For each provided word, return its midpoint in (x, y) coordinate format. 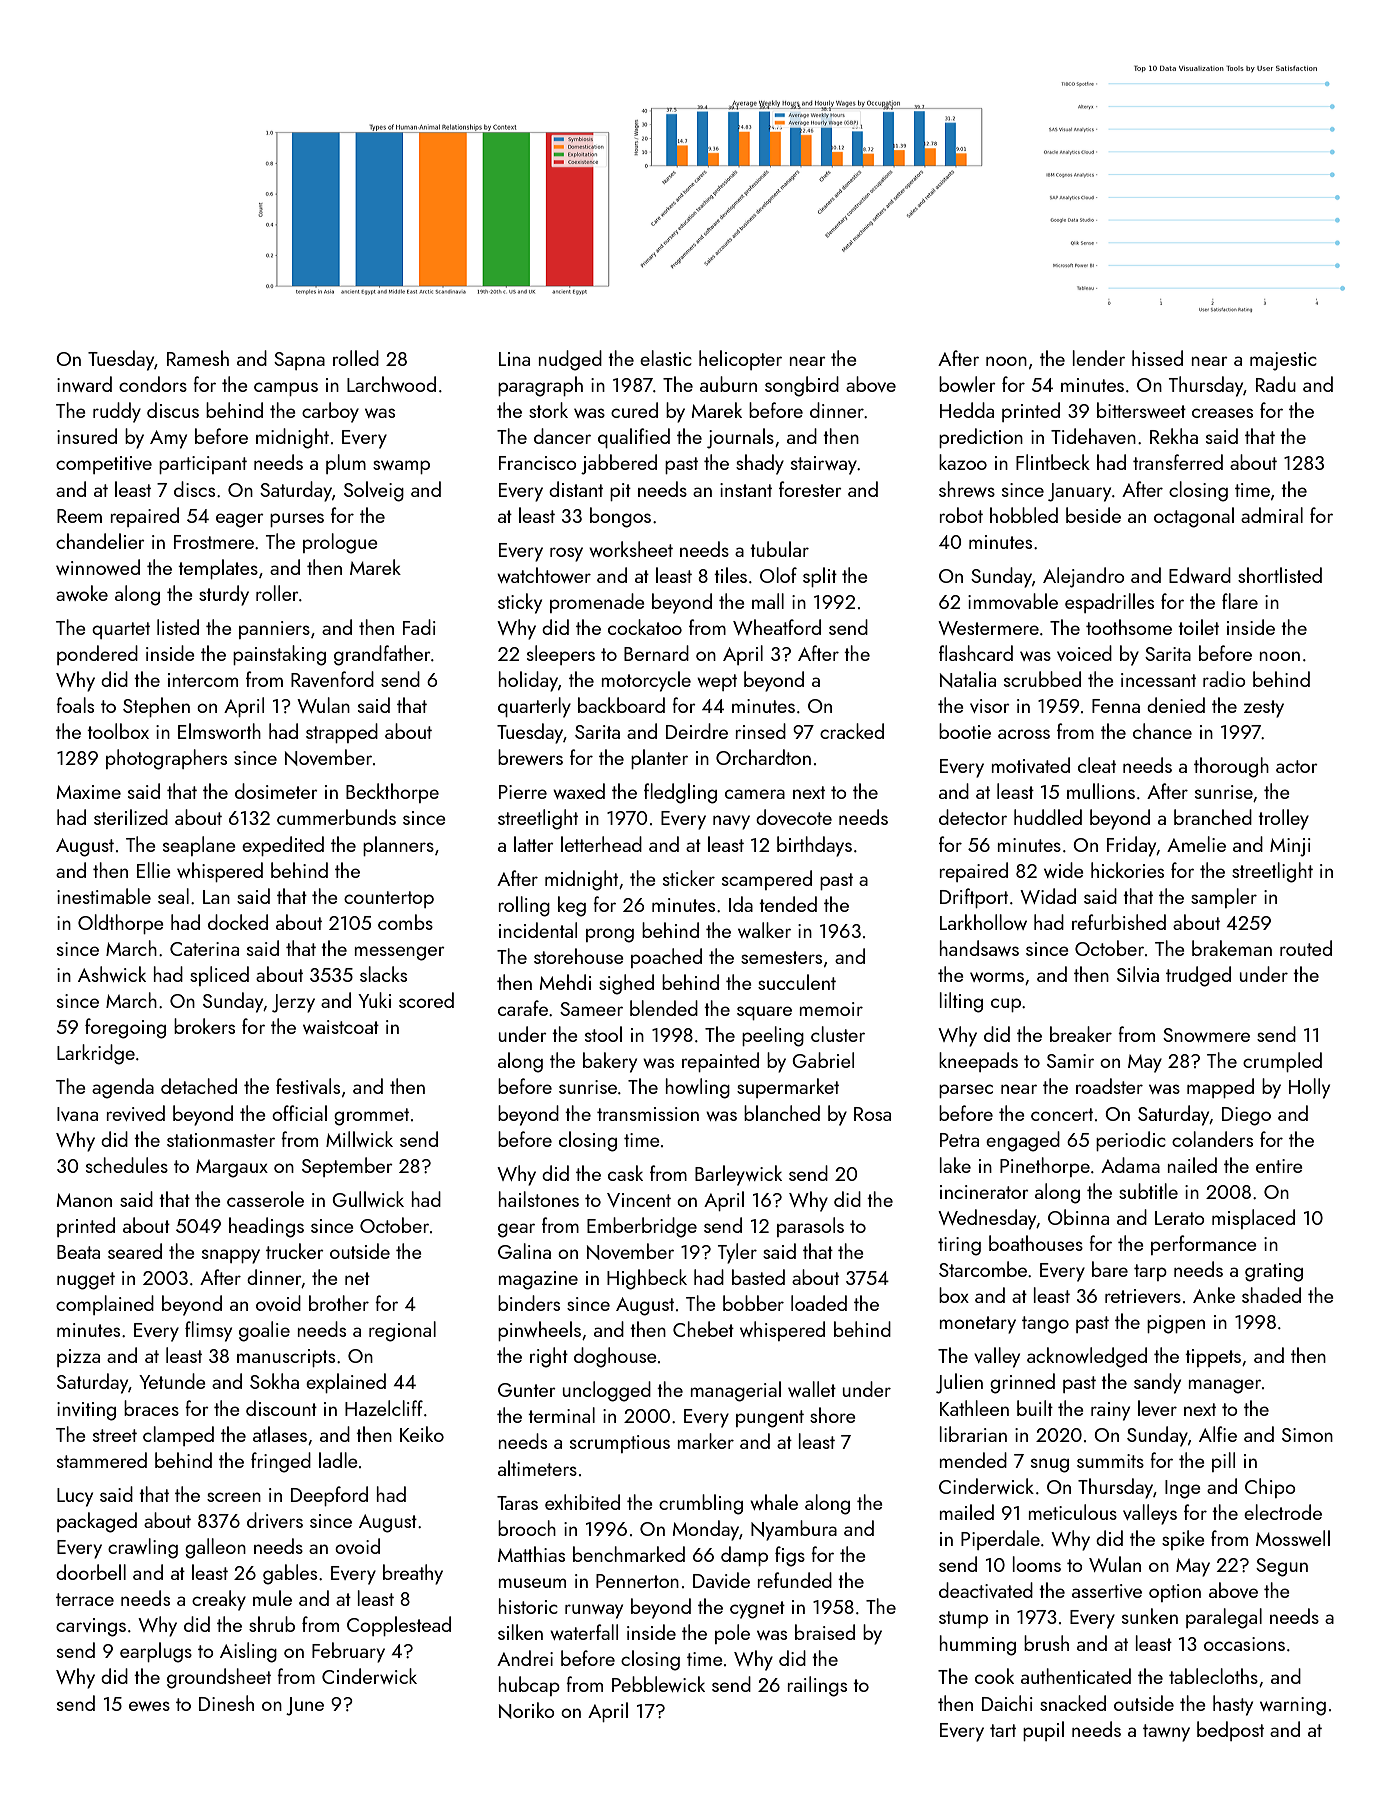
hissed (1157, 358)
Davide (721, 1580)
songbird (802, 386)
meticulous (1072, 1512)
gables (290, 1574)
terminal (561, 1415)
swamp (401, 467)
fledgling (680, 793)
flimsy (208, 1331)
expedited (283, 846)
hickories (1127, 870)
